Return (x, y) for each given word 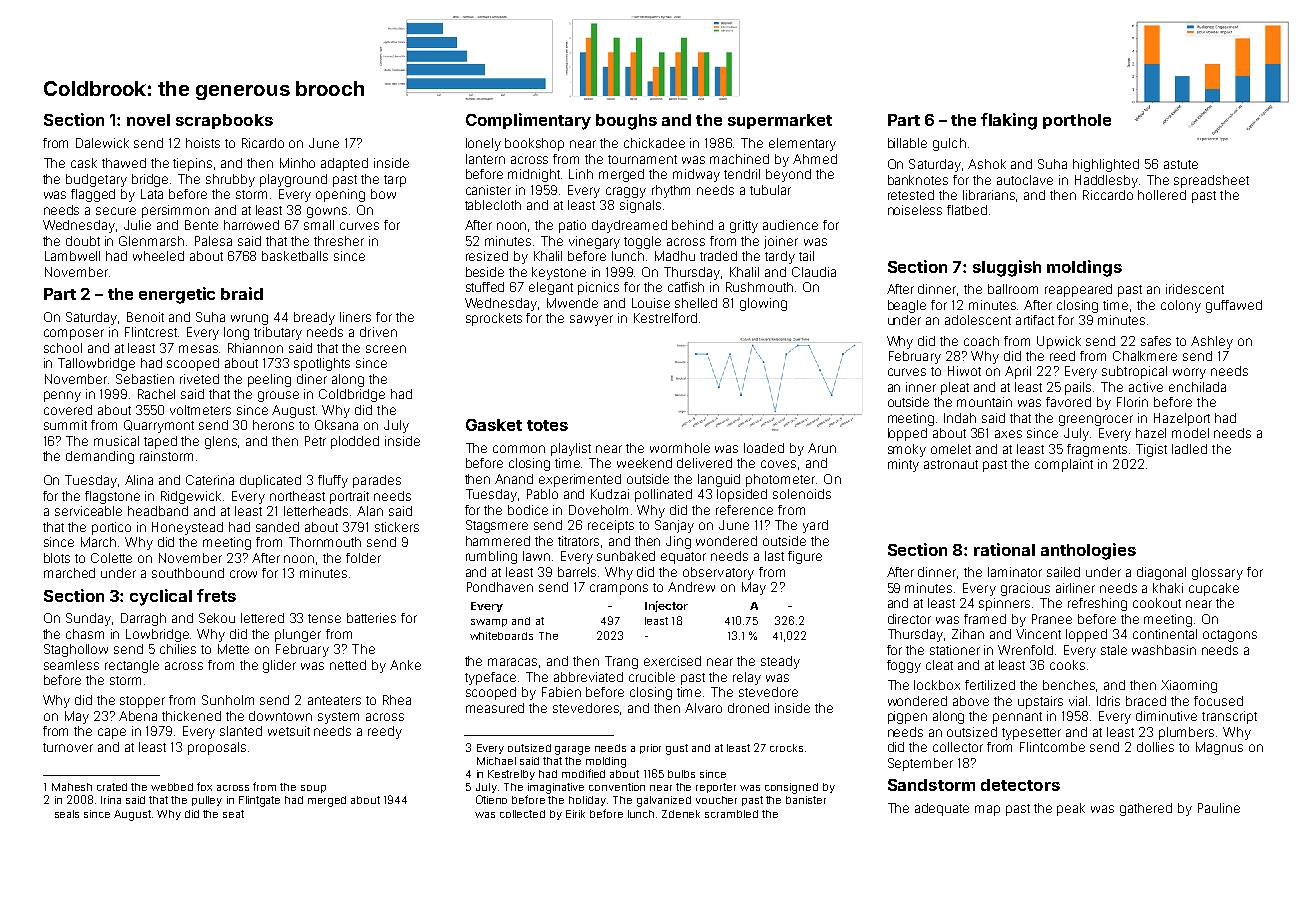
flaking (1009, 121)
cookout (1157, 603)
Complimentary (528, 121)
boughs (626, 122)
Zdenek (681, 814)
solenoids (802, 494)
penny (62, 396)
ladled (1189, 449)
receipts (611, 526)
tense (324, 618)
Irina (111, 800)
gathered (1146, 809)
